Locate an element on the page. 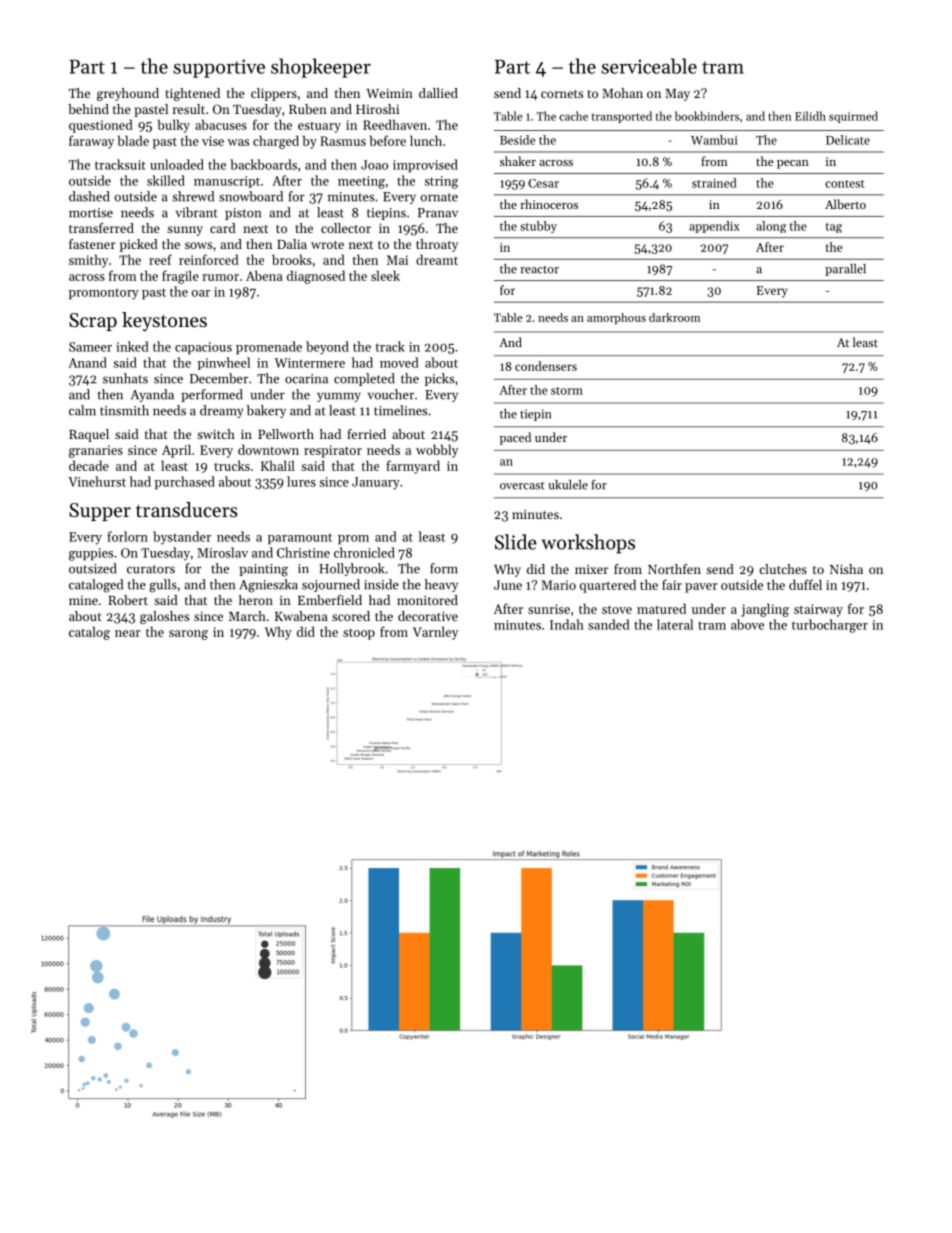 This document has height=1233, width=952. condensers is located at coordinates (546, 366).
